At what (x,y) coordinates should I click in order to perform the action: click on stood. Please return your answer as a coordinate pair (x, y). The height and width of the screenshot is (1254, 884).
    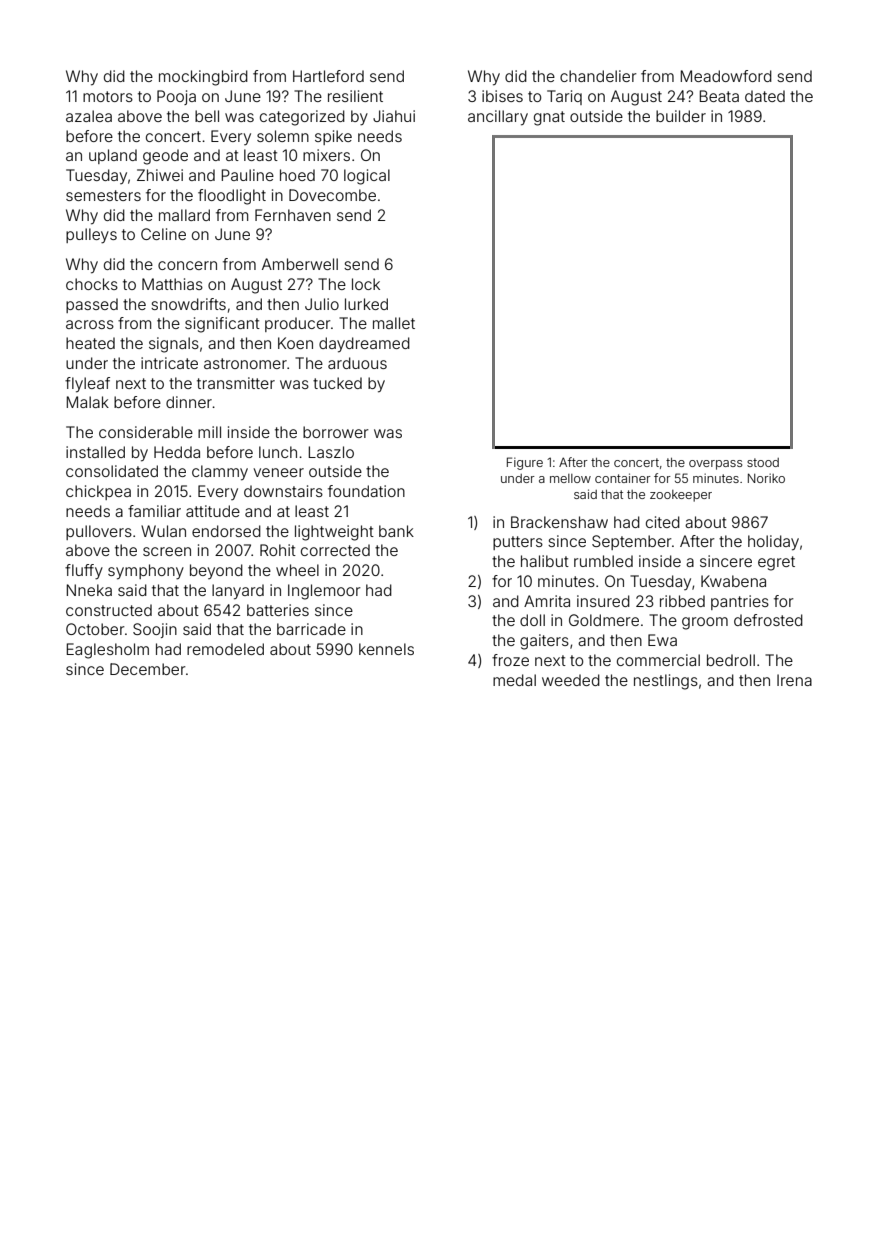
    Looking at the image, I should click on (763, 462).
